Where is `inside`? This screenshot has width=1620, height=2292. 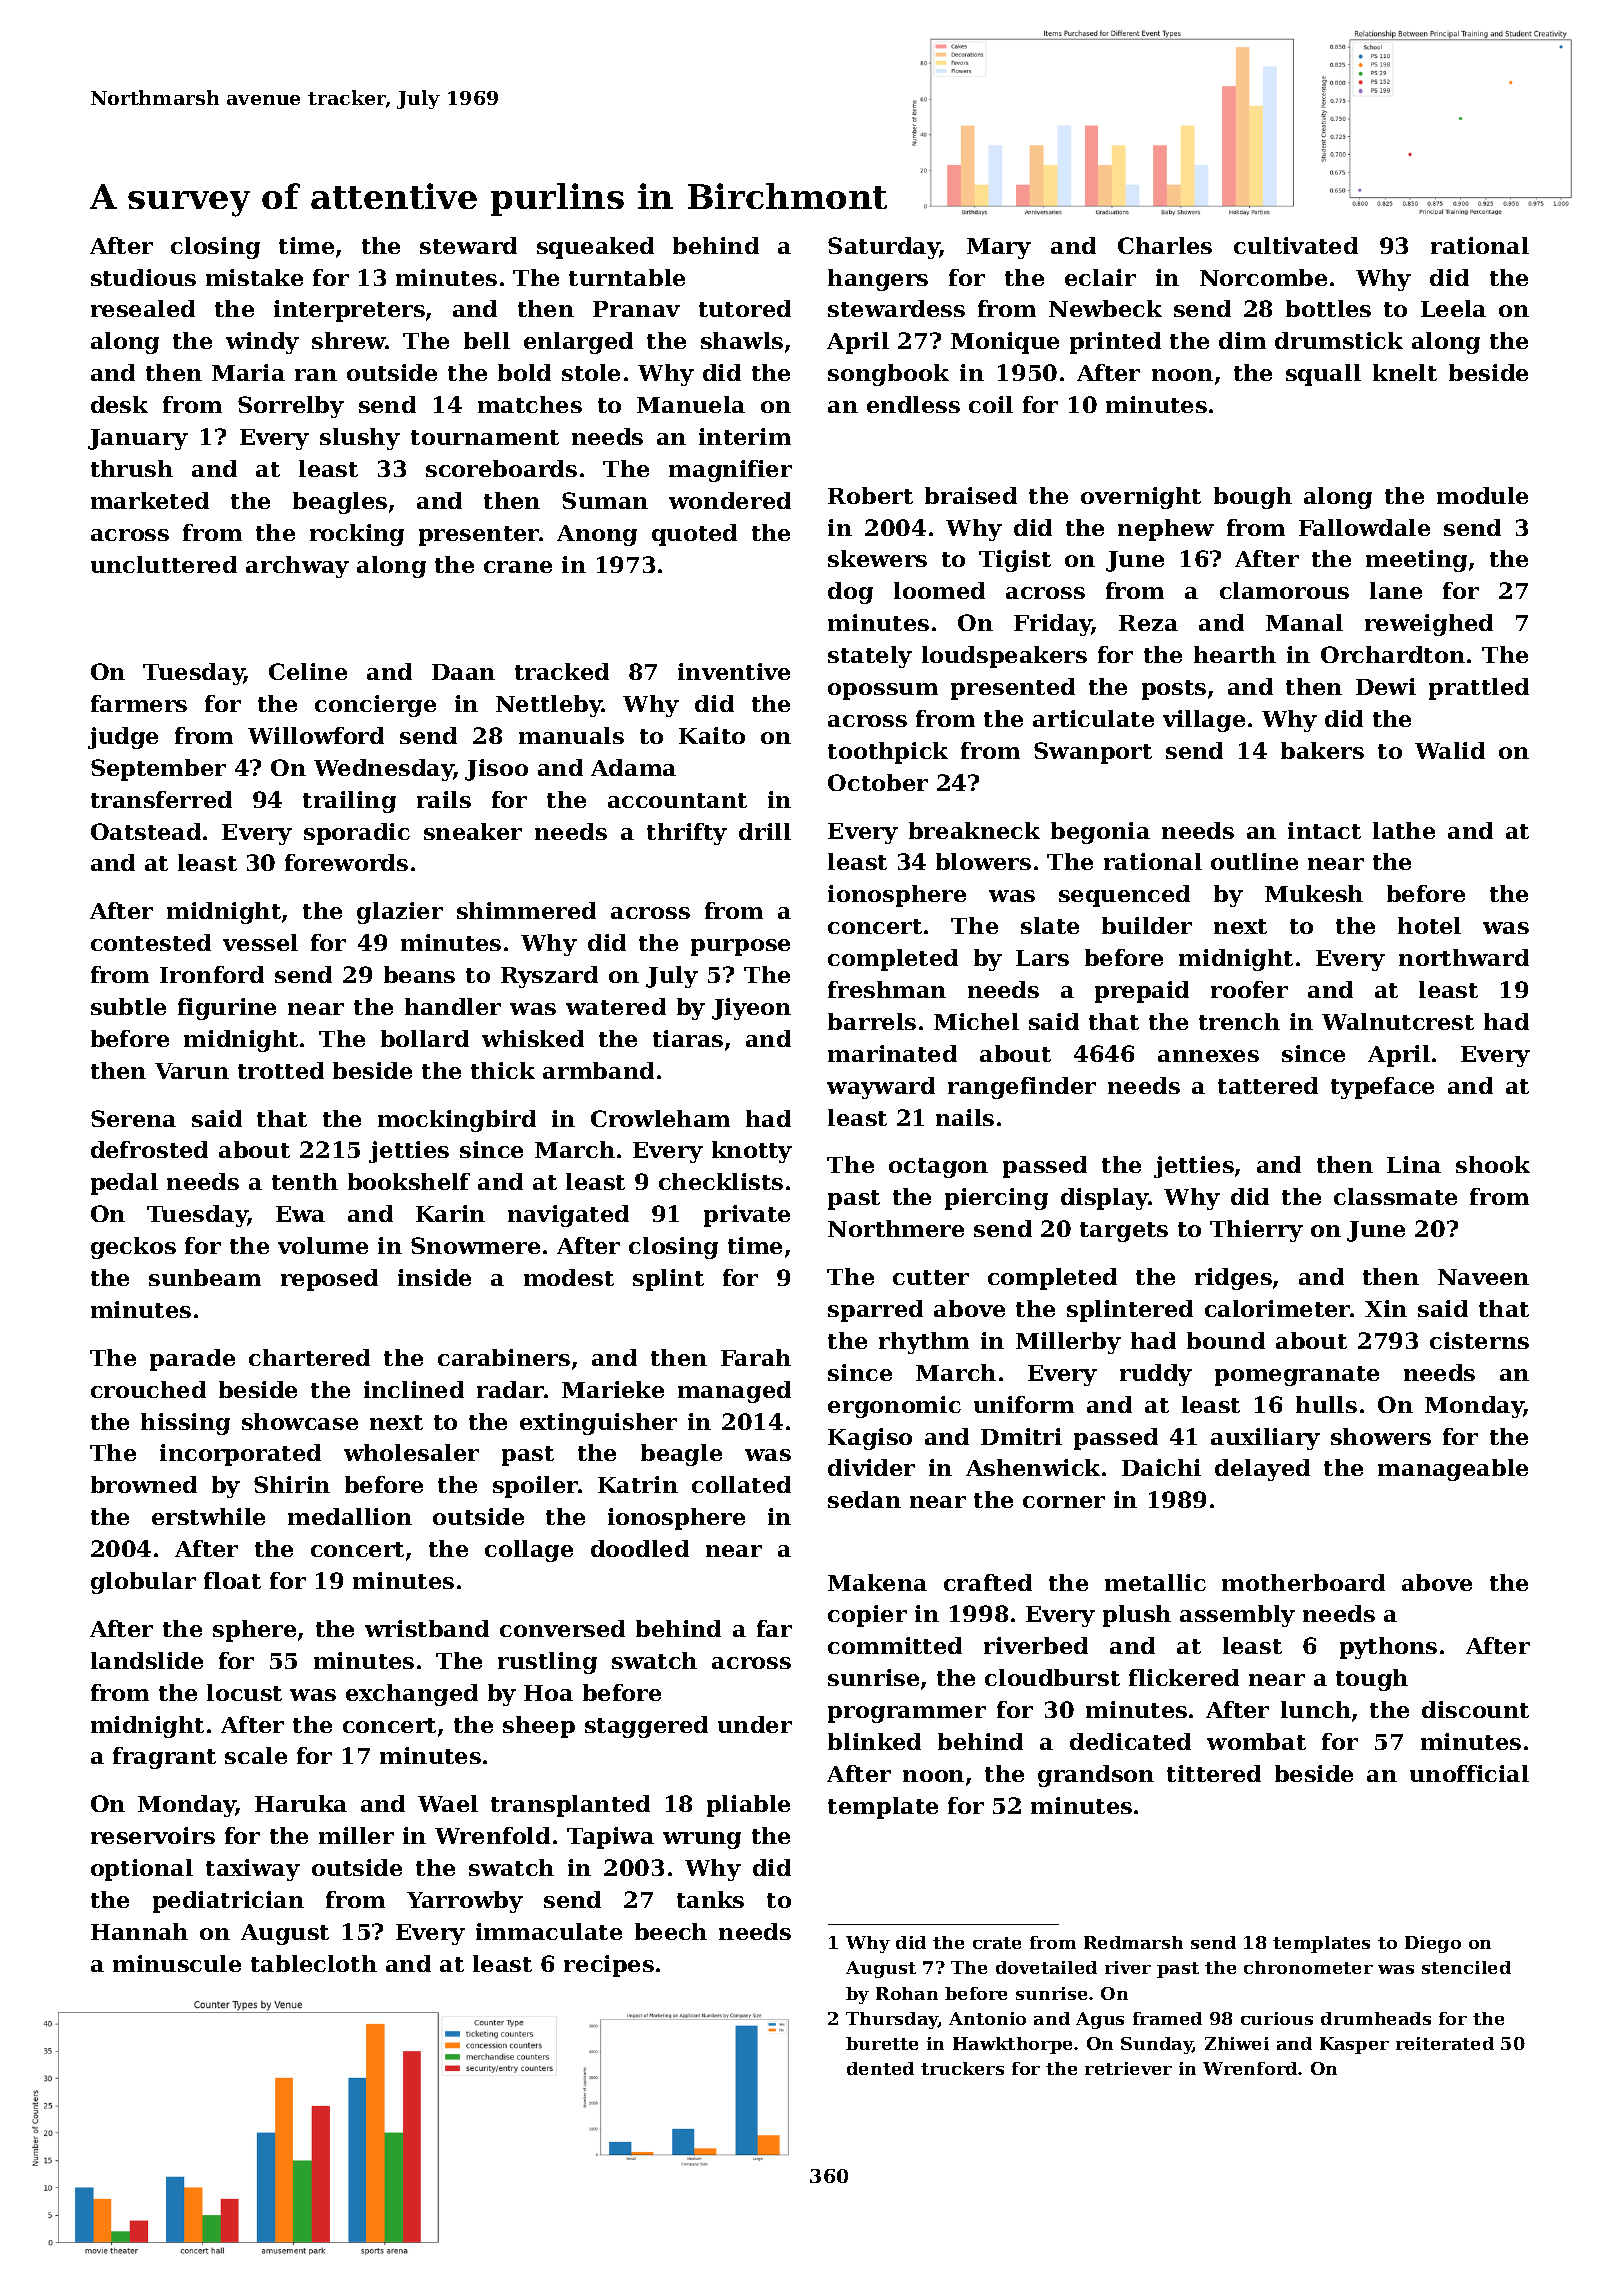 inside is located at coordinates (434, 1277).
